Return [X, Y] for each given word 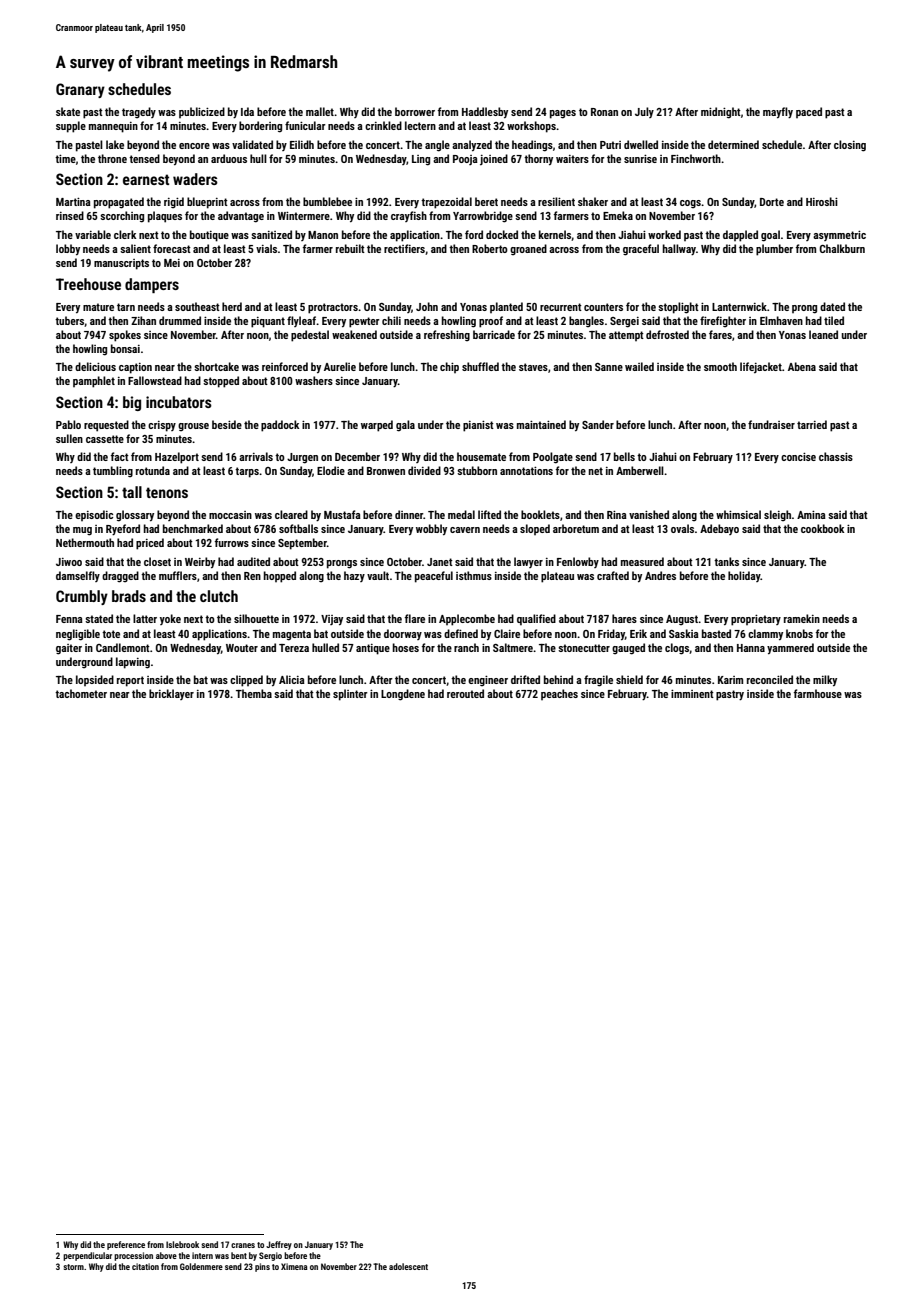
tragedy [139, 112]
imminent [692, 694]
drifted [525, 679]
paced [809, 112]
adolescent [408, 1266]
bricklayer [171, 694]
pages [563, 114]
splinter [350, 695]
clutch [219, 596]
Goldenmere [201, 1266]
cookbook [822, 528]
